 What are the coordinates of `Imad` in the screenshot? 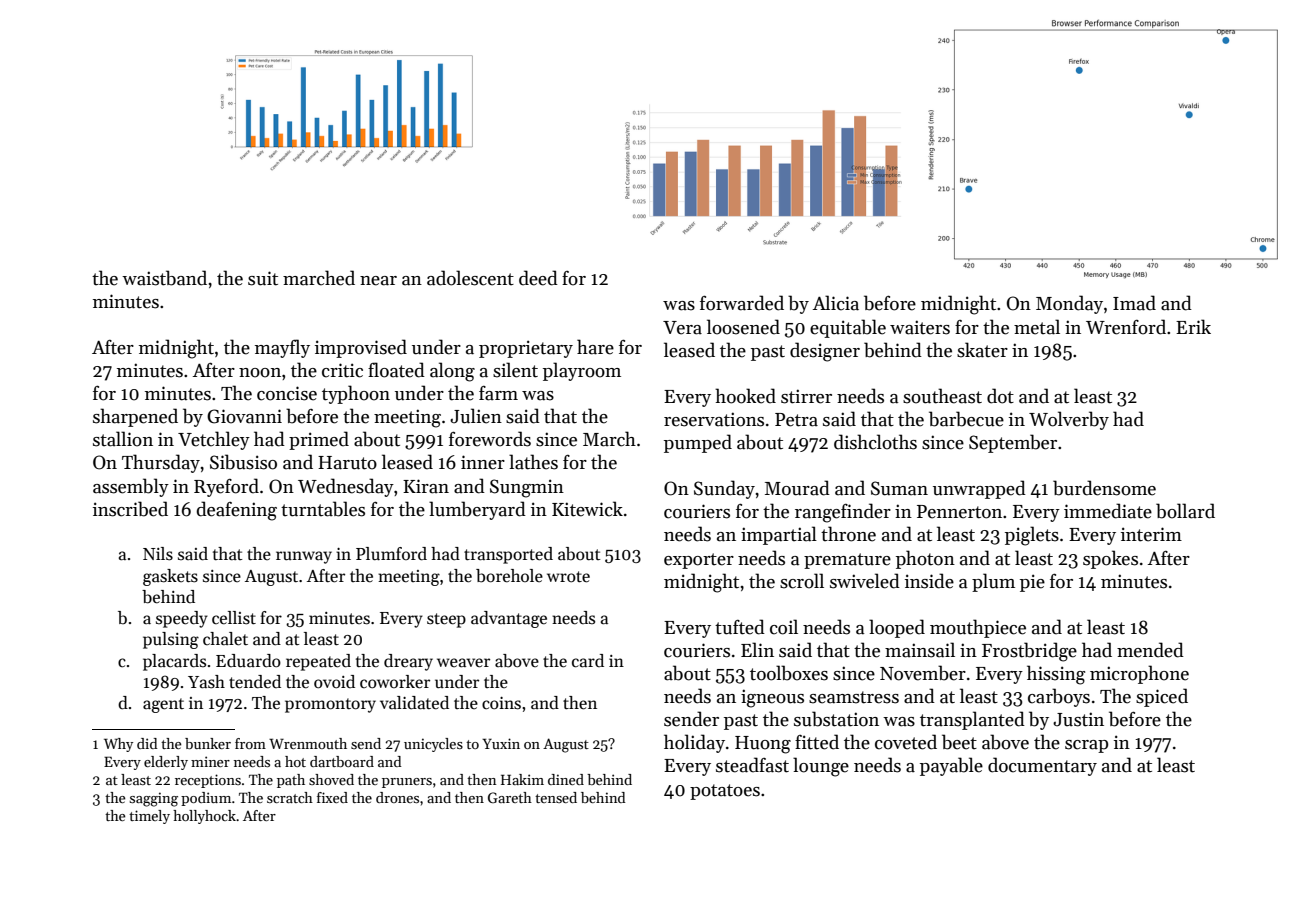 It's located at (1134, 303).
